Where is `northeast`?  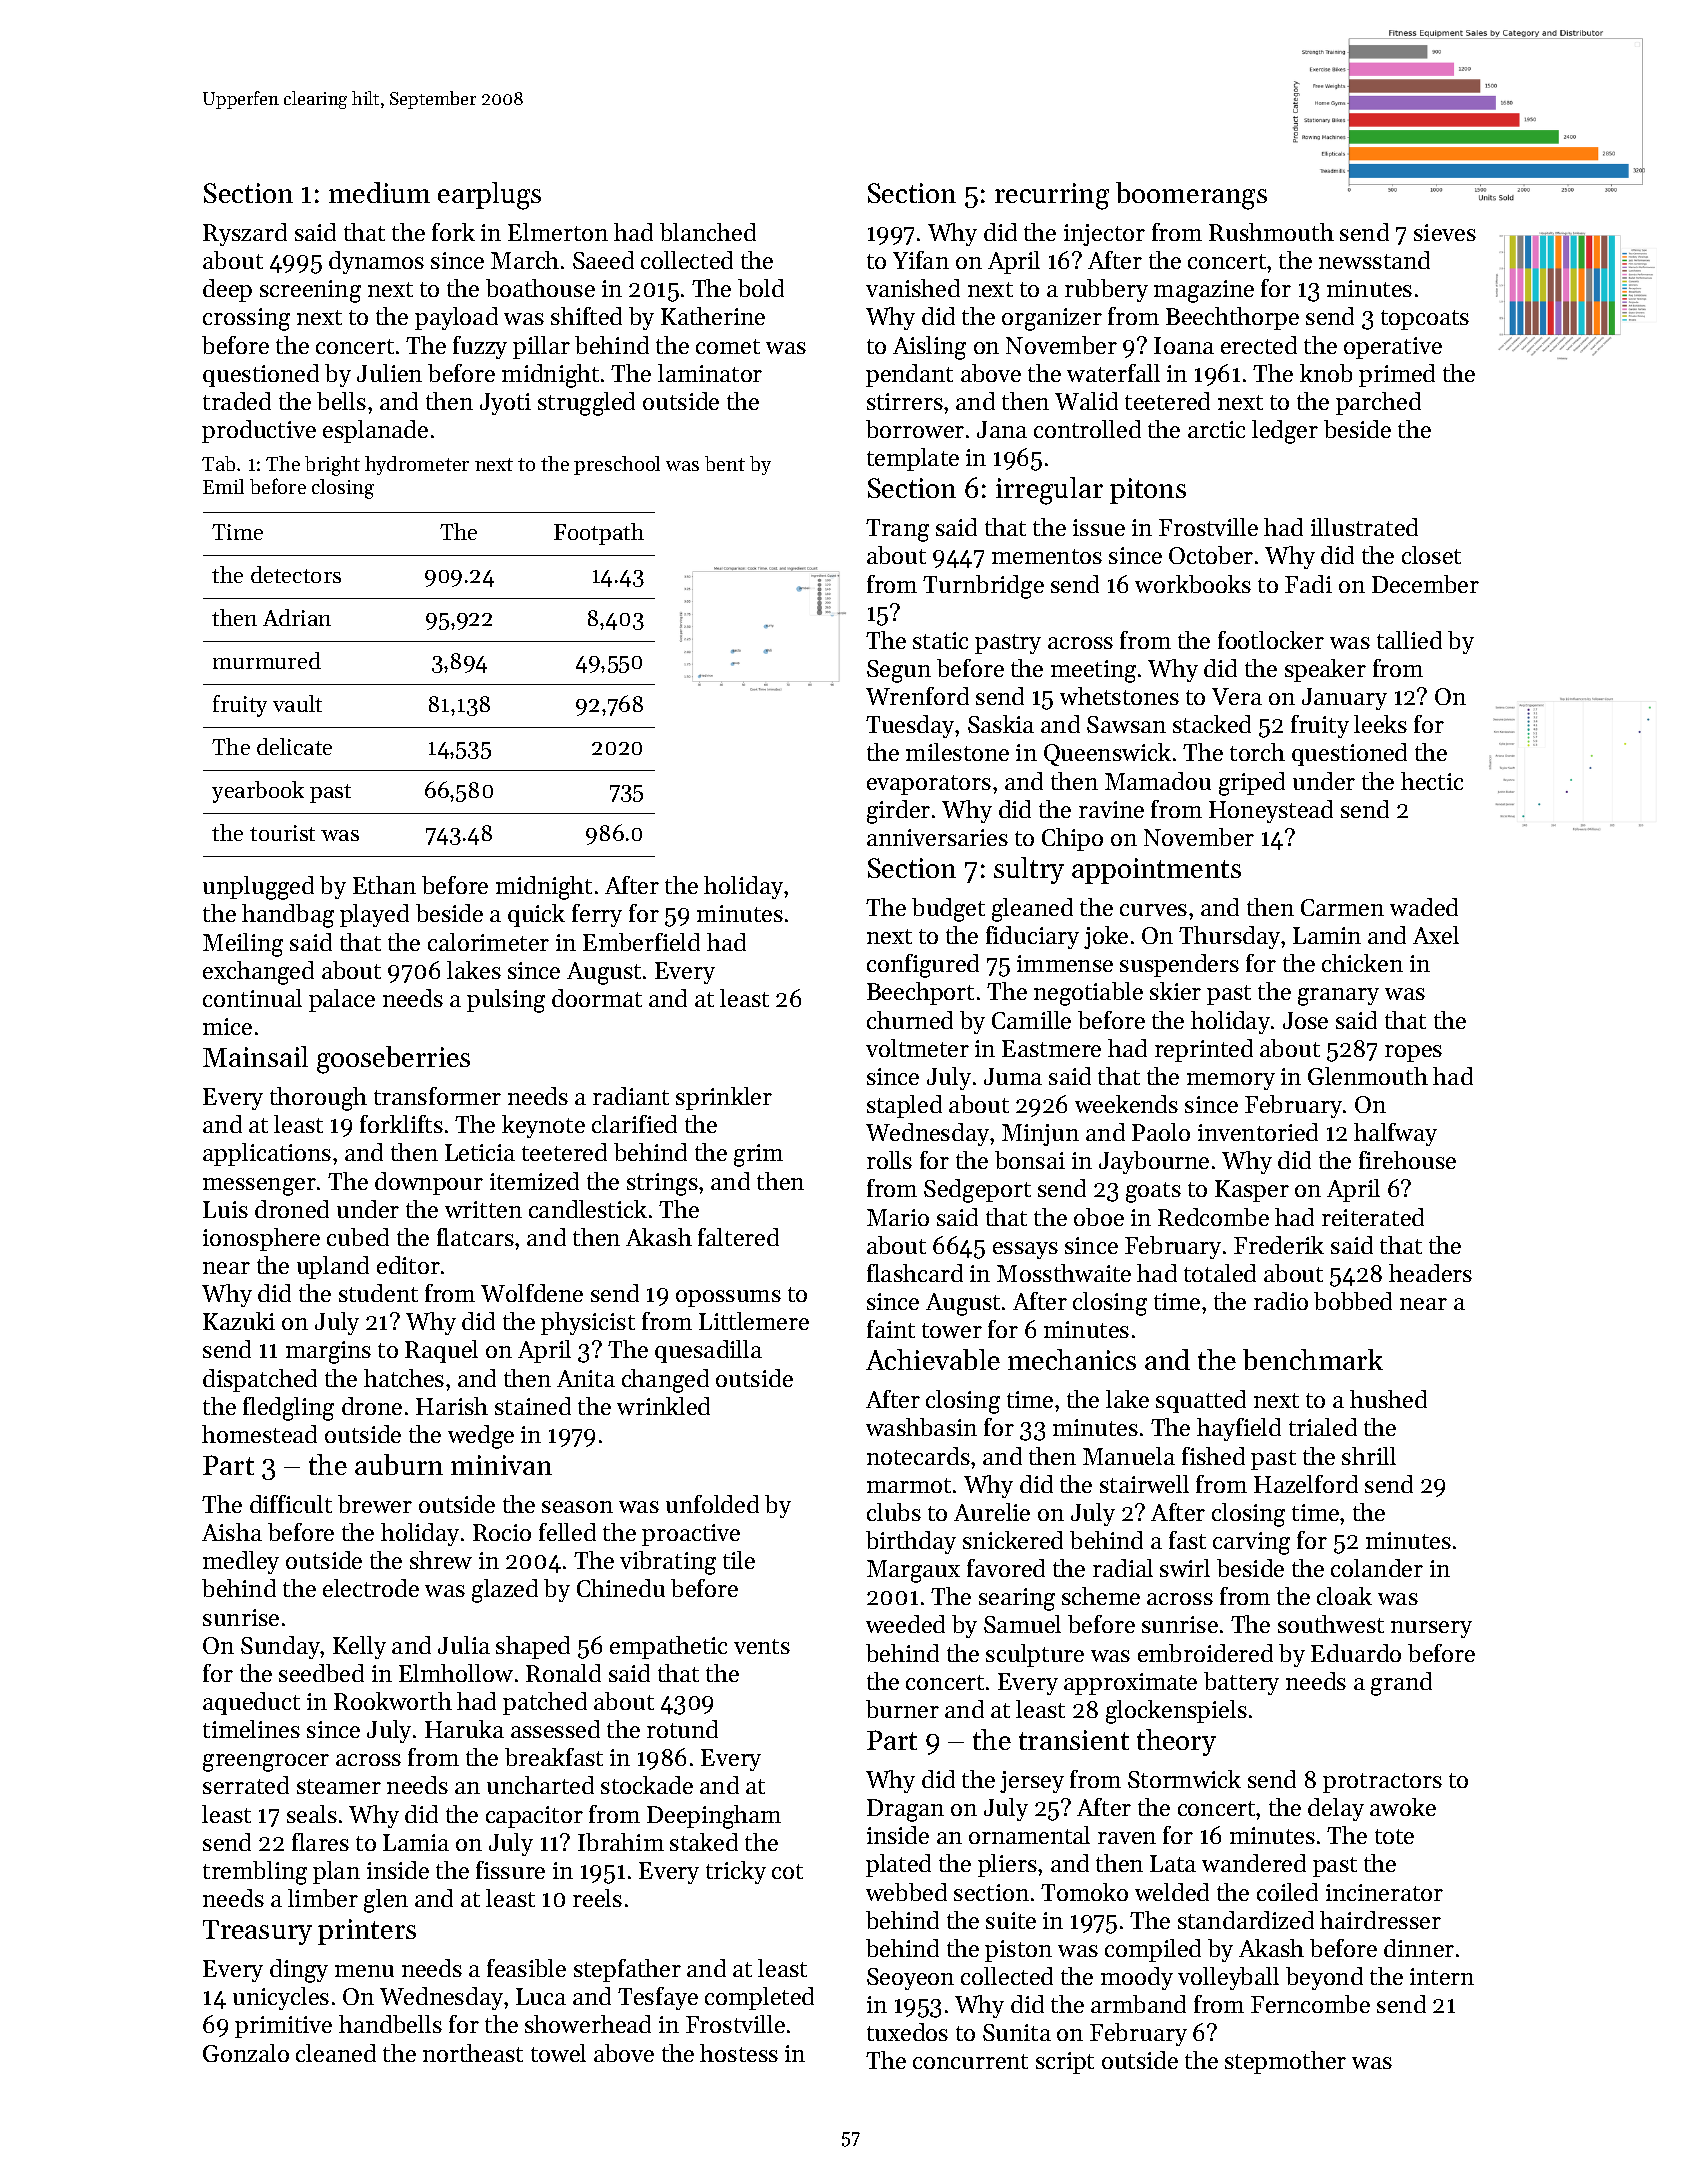 northeast is located at coordinates (473, 2053).
